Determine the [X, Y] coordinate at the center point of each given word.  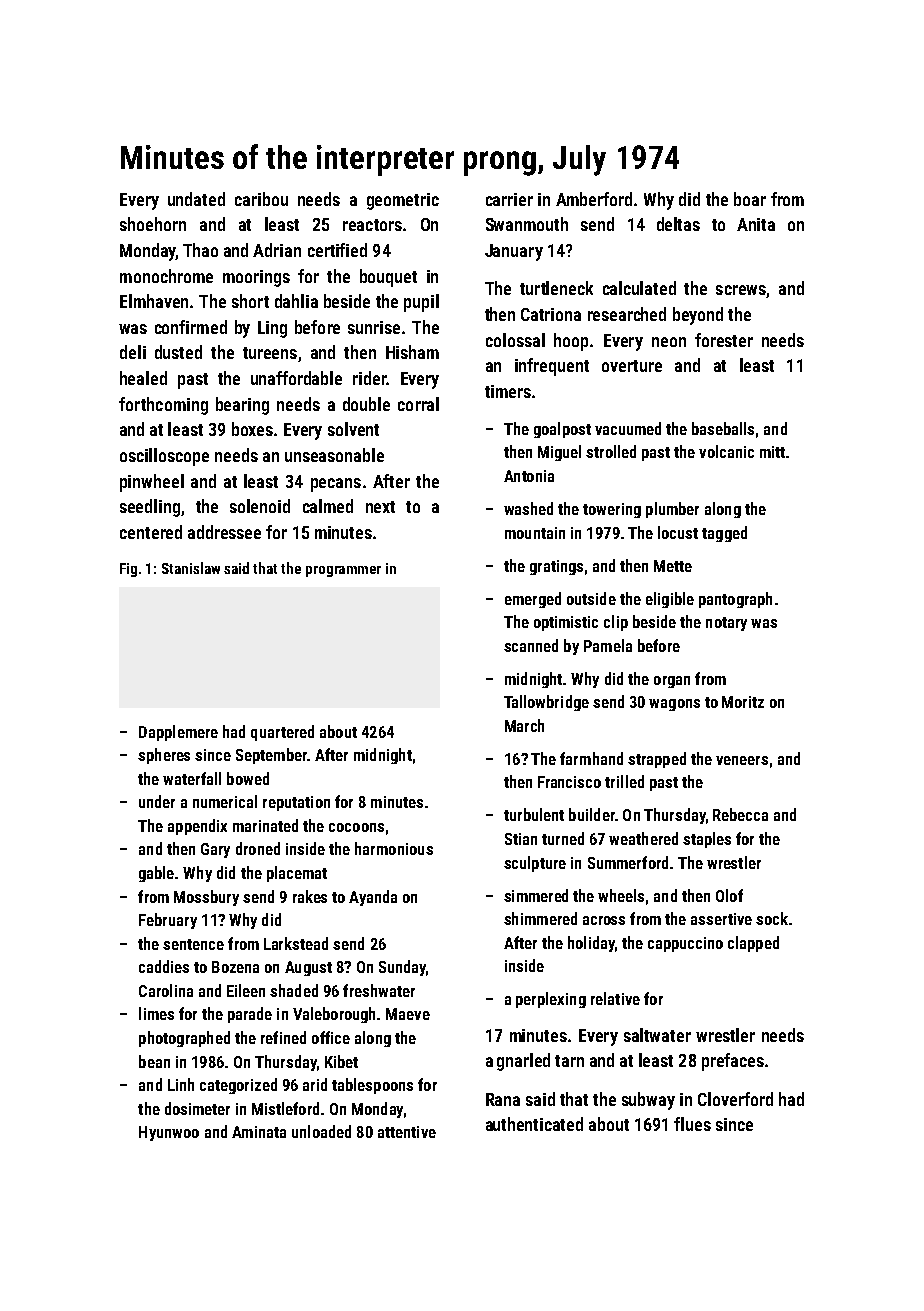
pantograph [735, 600]
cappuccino [685, 944]
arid [315, 1084]
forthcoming [163, 406]
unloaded [321, 1131]
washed [528, 508]
